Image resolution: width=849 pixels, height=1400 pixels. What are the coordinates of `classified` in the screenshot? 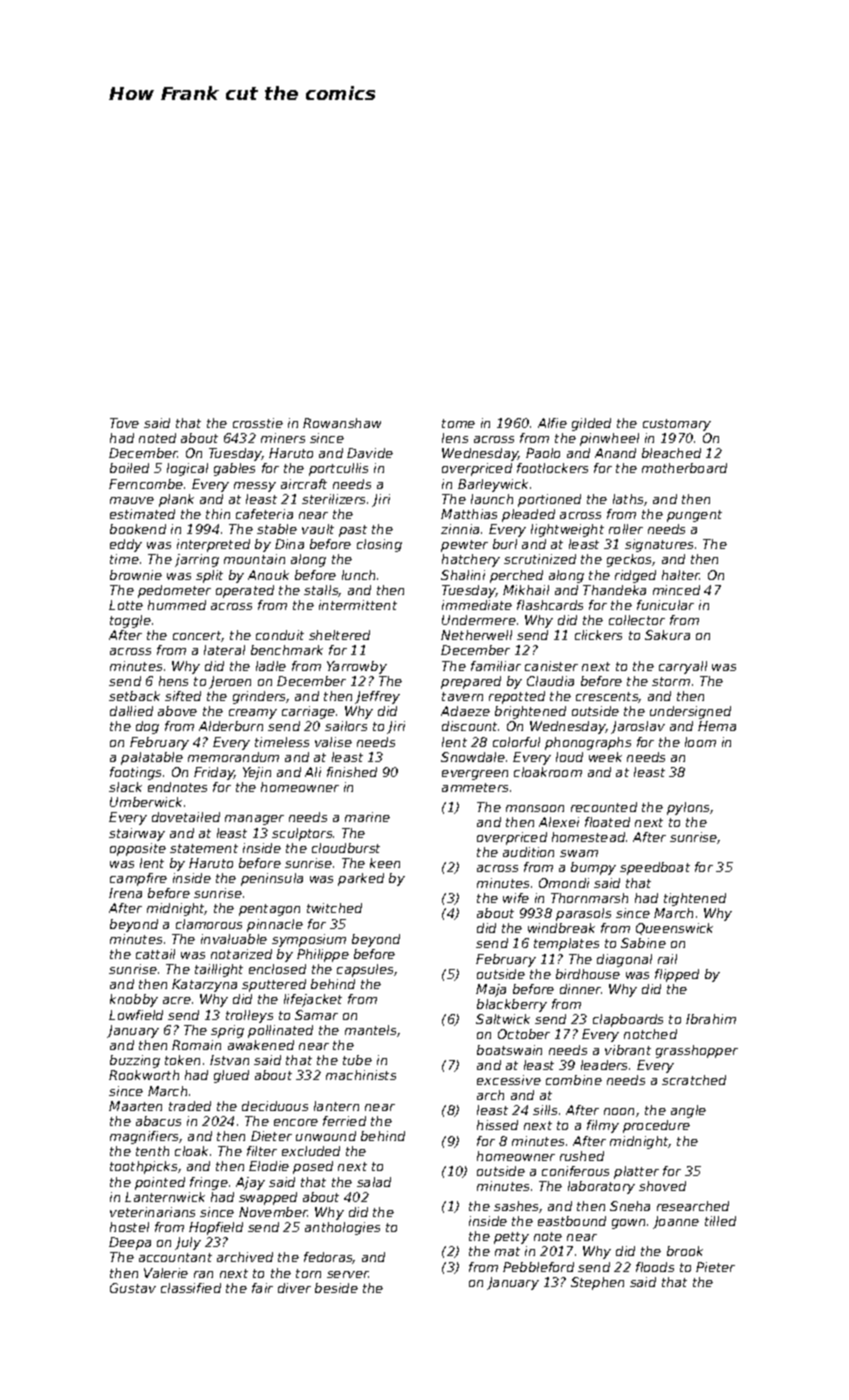 It's located at (191, 1288).
